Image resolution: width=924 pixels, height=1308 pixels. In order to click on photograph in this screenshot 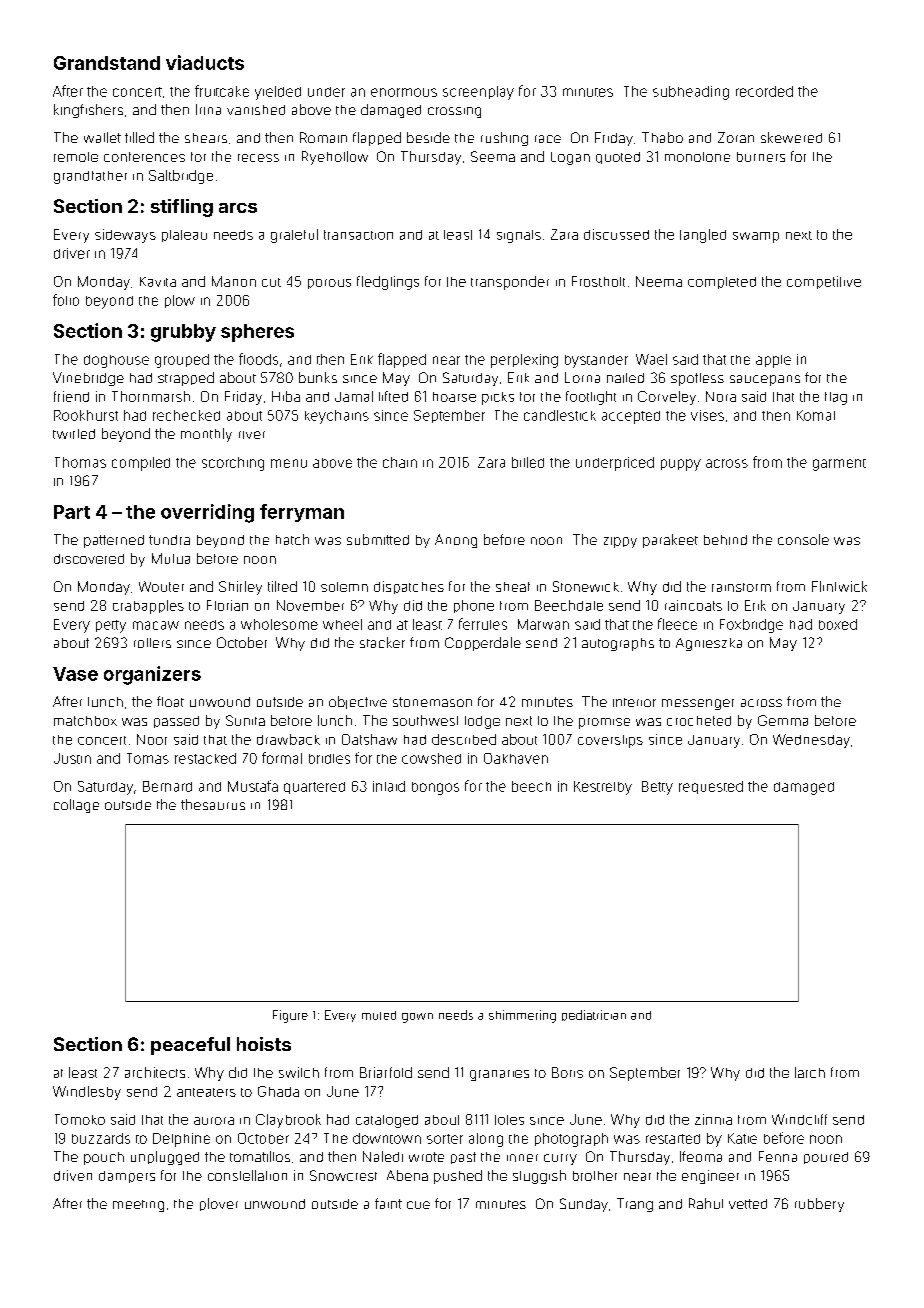, I will do `click(571, 1140)`.
